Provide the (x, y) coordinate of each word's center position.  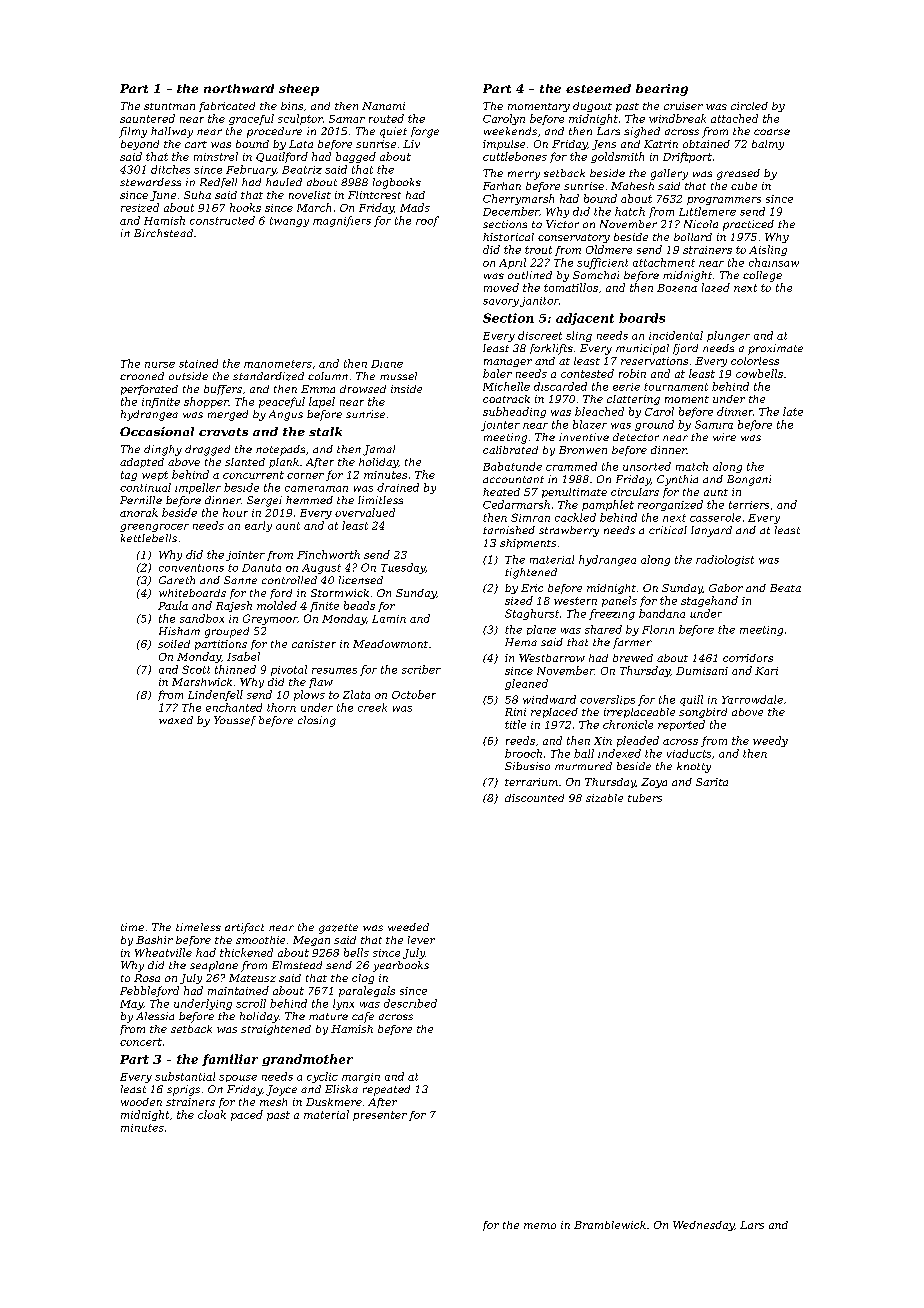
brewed (633, 658)
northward (239, 88)
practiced (748, 225)
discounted (534, 798)
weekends (510, 131)
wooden (141, 1102)
